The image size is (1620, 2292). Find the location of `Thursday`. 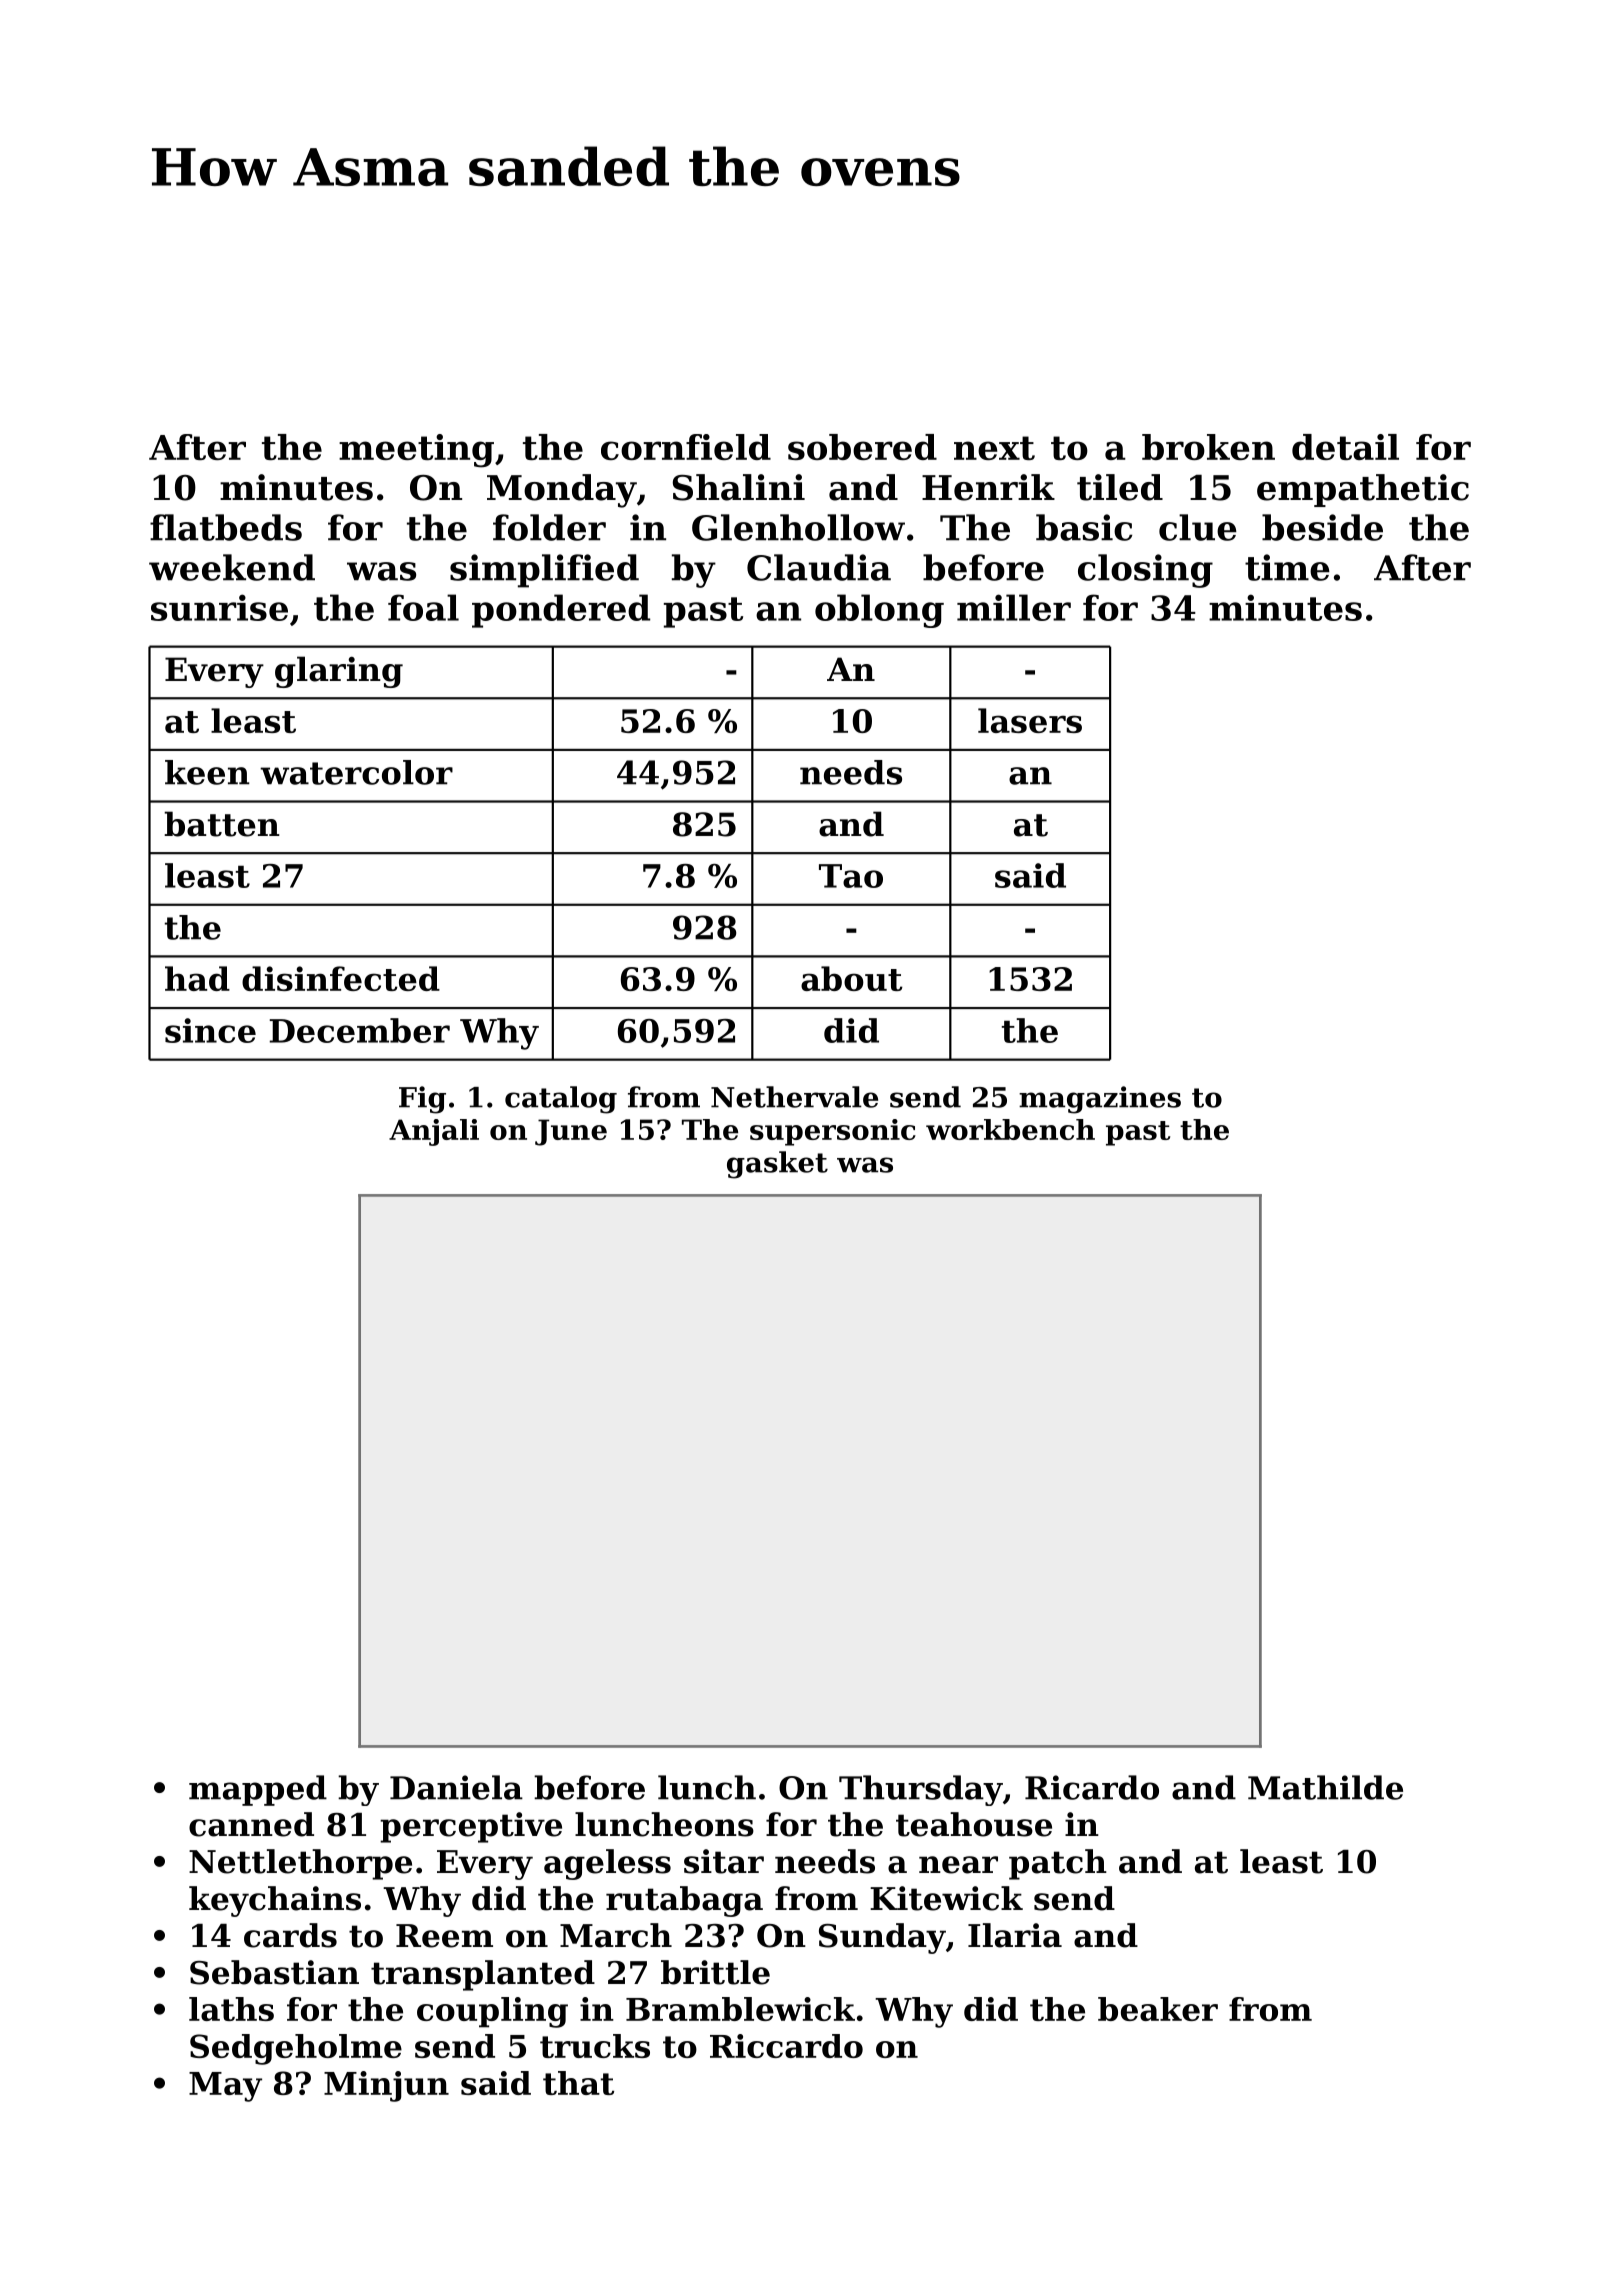

Thursday is located at coordinates (921, 1790).
